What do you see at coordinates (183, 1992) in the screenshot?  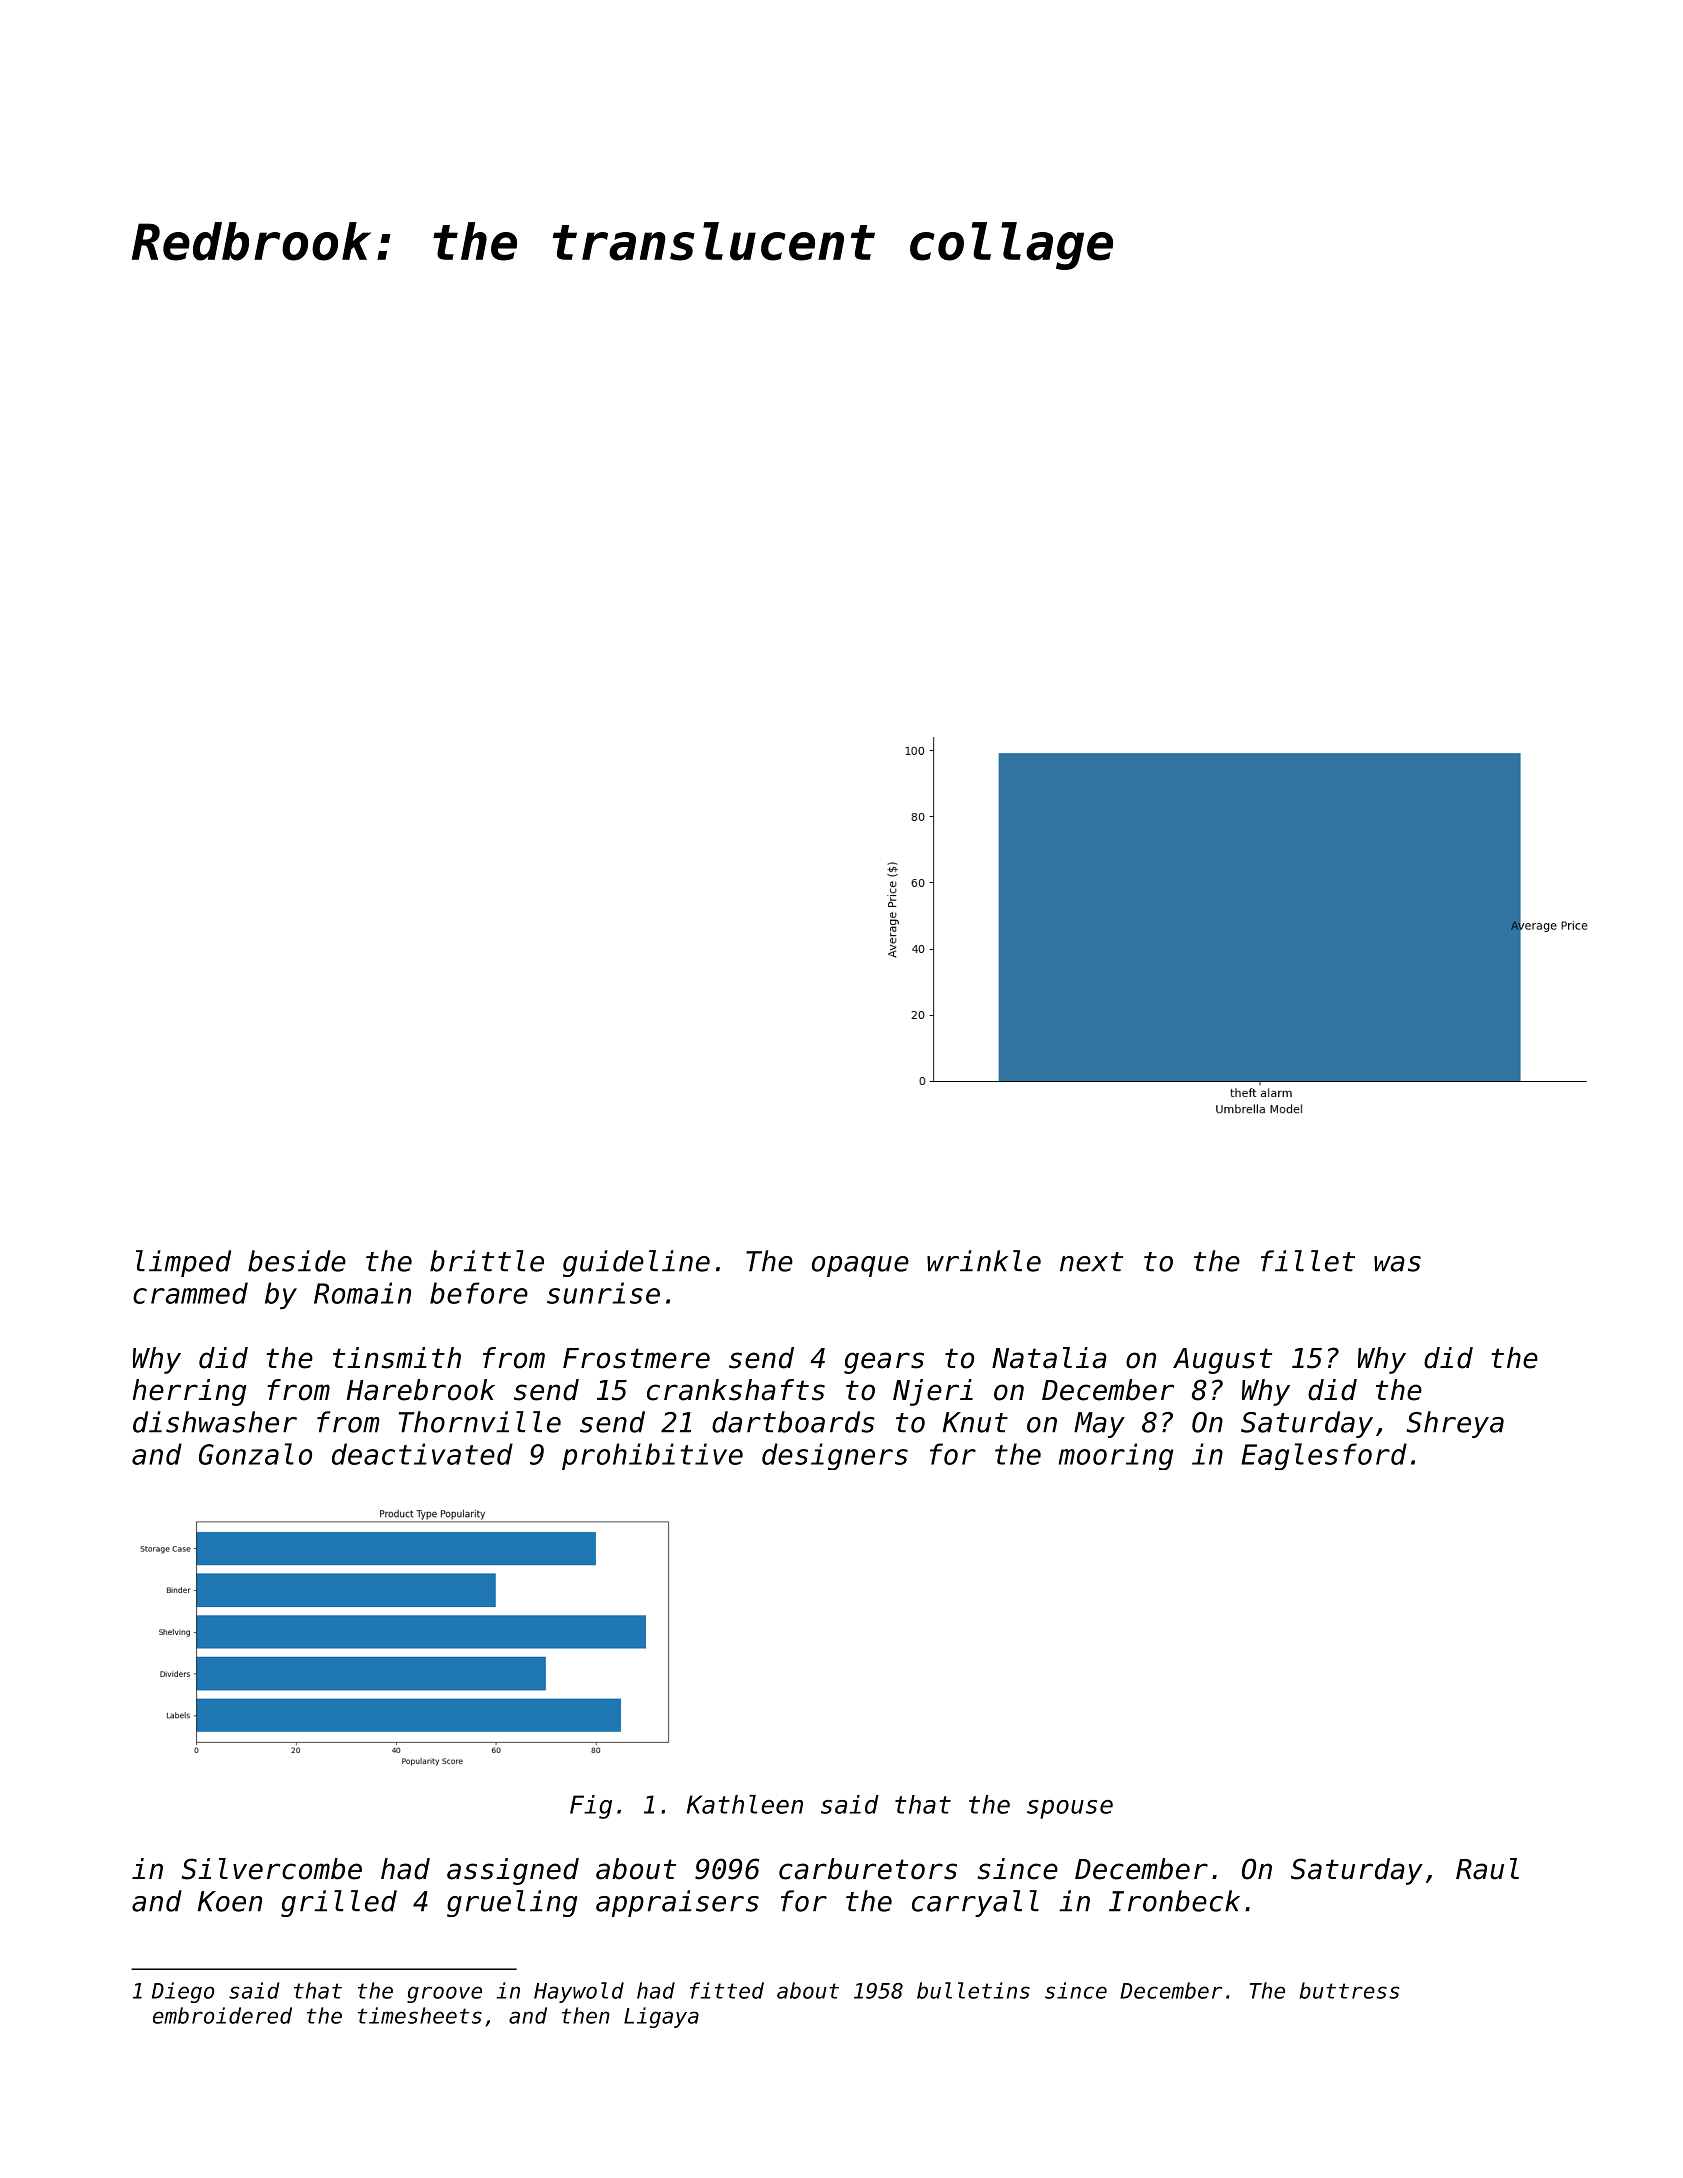 I see `Diego` at bounding box center [183, 1992].
